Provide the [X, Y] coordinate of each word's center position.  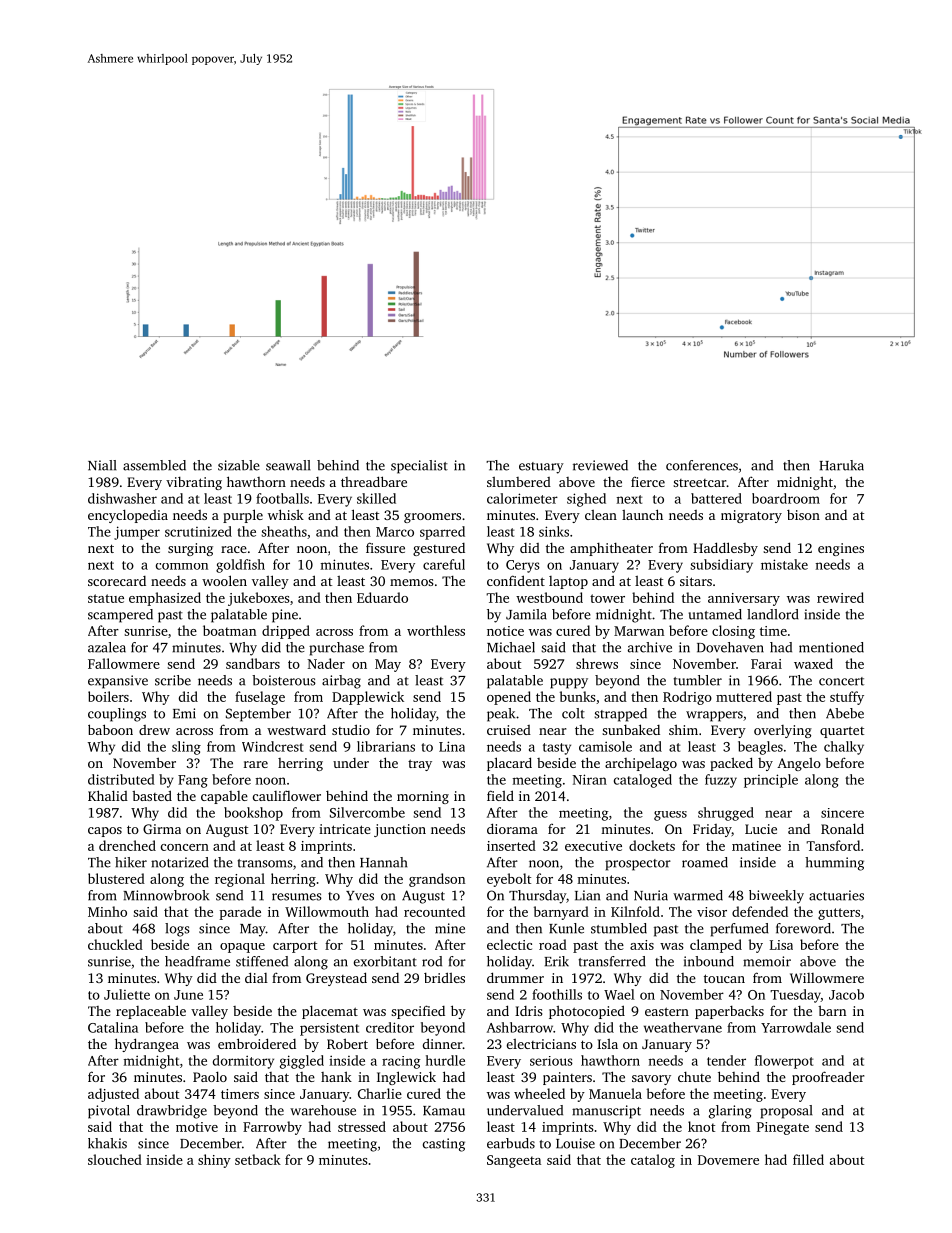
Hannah [383, 862]
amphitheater [611, 549]
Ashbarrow [520, 1027]
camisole [605, 746]
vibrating [194, 483]
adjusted [113, 1095]
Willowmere [827, 978]
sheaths [284, 531]
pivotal [109, 1112]
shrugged [726, 814]
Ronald [842, 828]
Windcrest [272, 746]
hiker [131, 862]
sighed [586, 500]
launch [642, 514]
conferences [702, 465]
